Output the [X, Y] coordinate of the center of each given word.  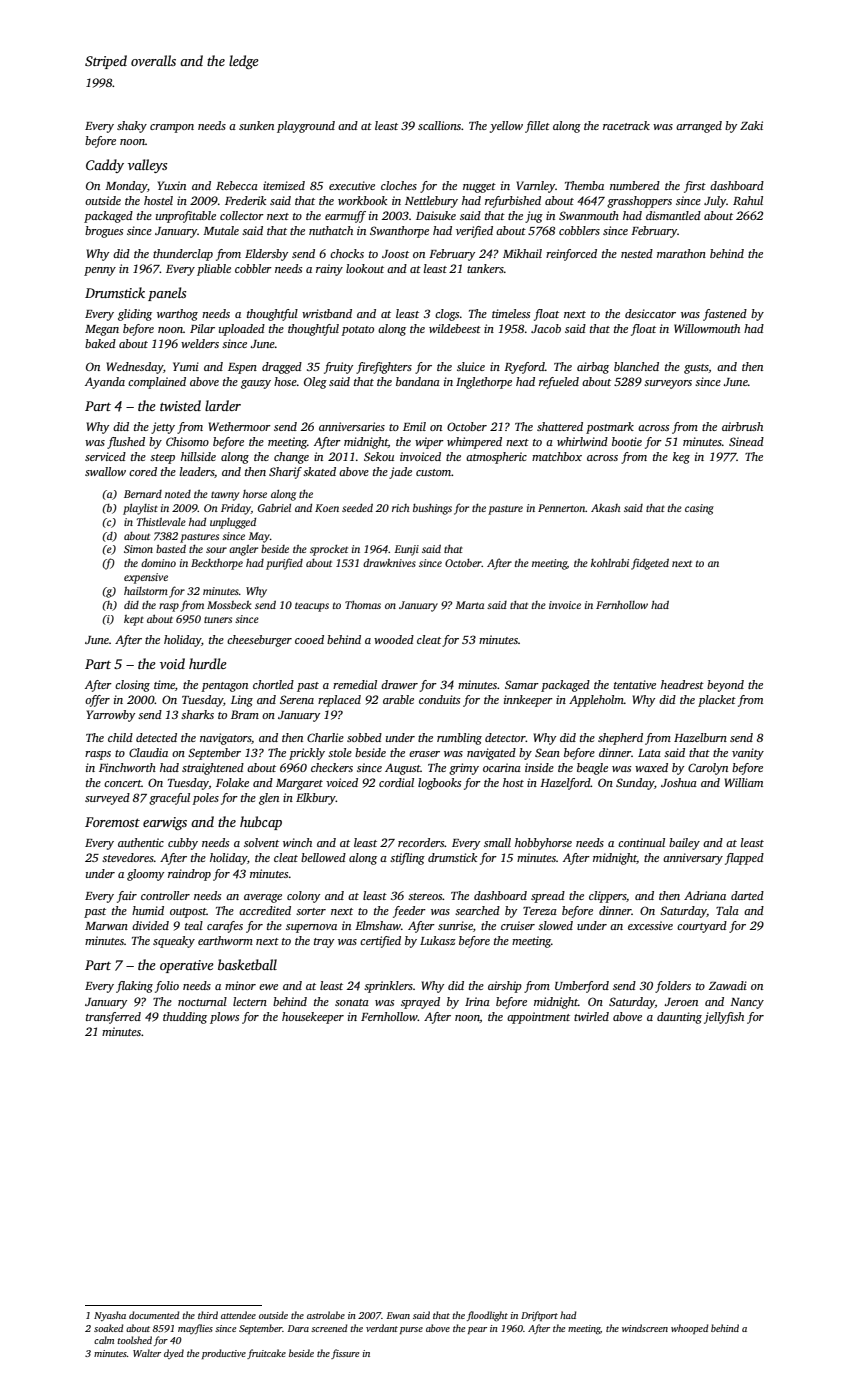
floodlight [487, 1316]
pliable [214, 270]
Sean [547, 752]
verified [474, 232]
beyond [725, 686]
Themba [584, 185]
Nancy [747, 1003]
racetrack [626, 125]
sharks [197, 714]
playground [306, 127]
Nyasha [110, 1316]
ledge [244, 62]
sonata [352, 1002]
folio [167, 987]
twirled [591, 1016]
